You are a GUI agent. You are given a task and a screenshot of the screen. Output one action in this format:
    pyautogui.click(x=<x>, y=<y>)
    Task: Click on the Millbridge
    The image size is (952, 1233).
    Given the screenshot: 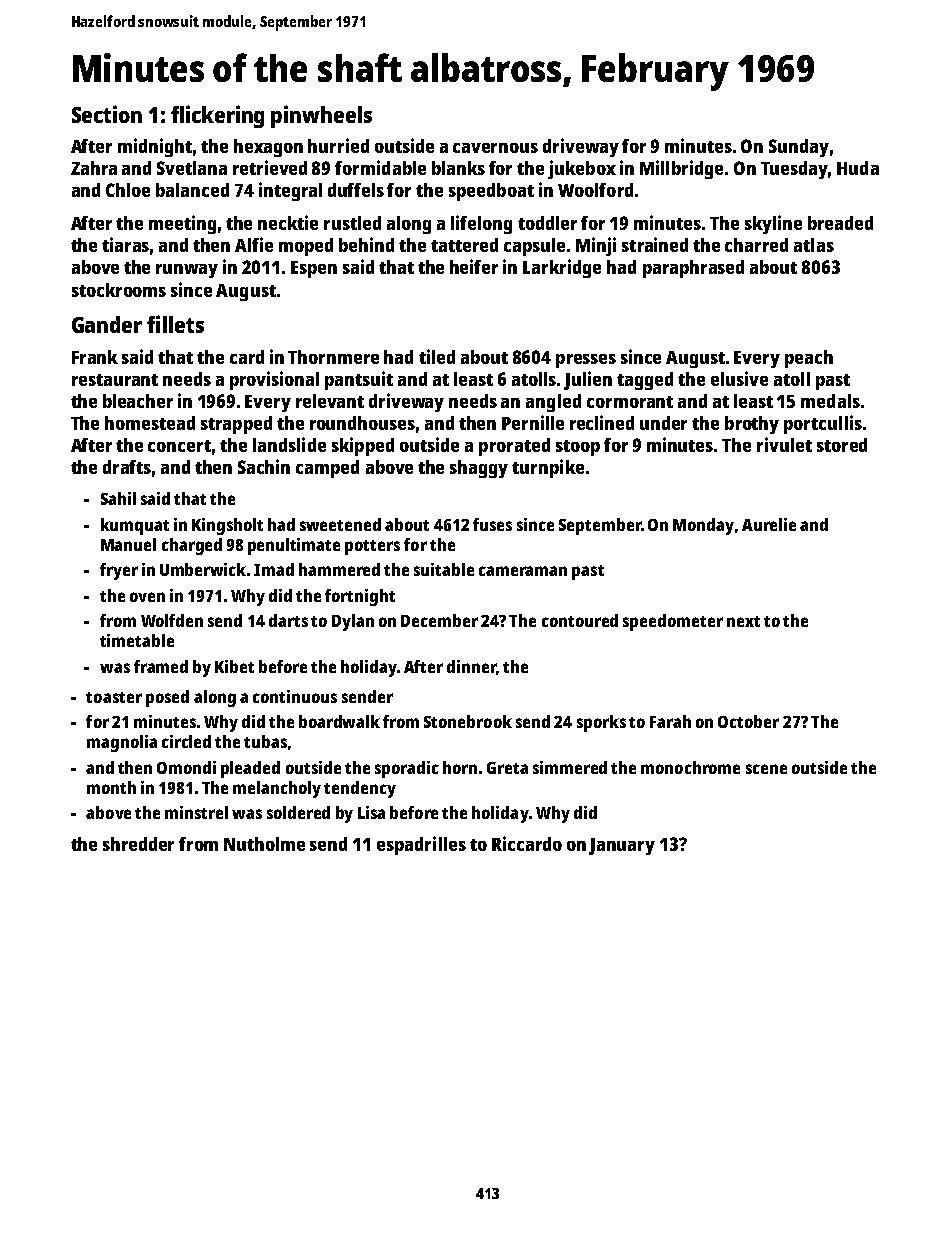 What is the action you would take?
    pyautogui.click(x=681, y=169)
